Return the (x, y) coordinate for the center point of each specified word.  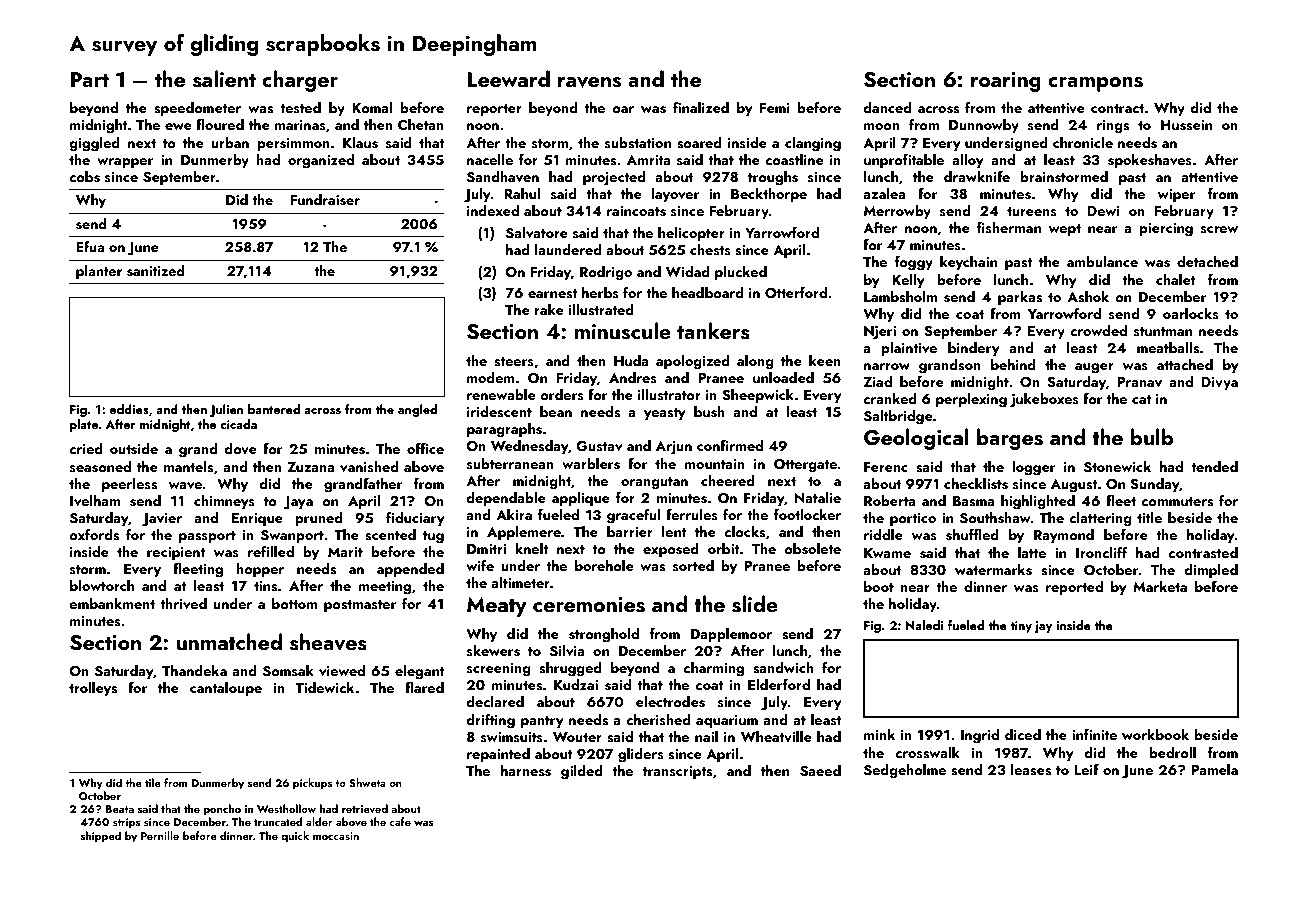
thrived (183, 604)
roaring (1006, 82)
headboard (708, 292)
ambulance (1102, 261)
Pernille (160, 835)
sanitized (156, 271)
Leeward (509, 78)
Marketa (1160, 586)
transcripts (677, 772)
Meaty (497, 607)
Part (90, 79)
